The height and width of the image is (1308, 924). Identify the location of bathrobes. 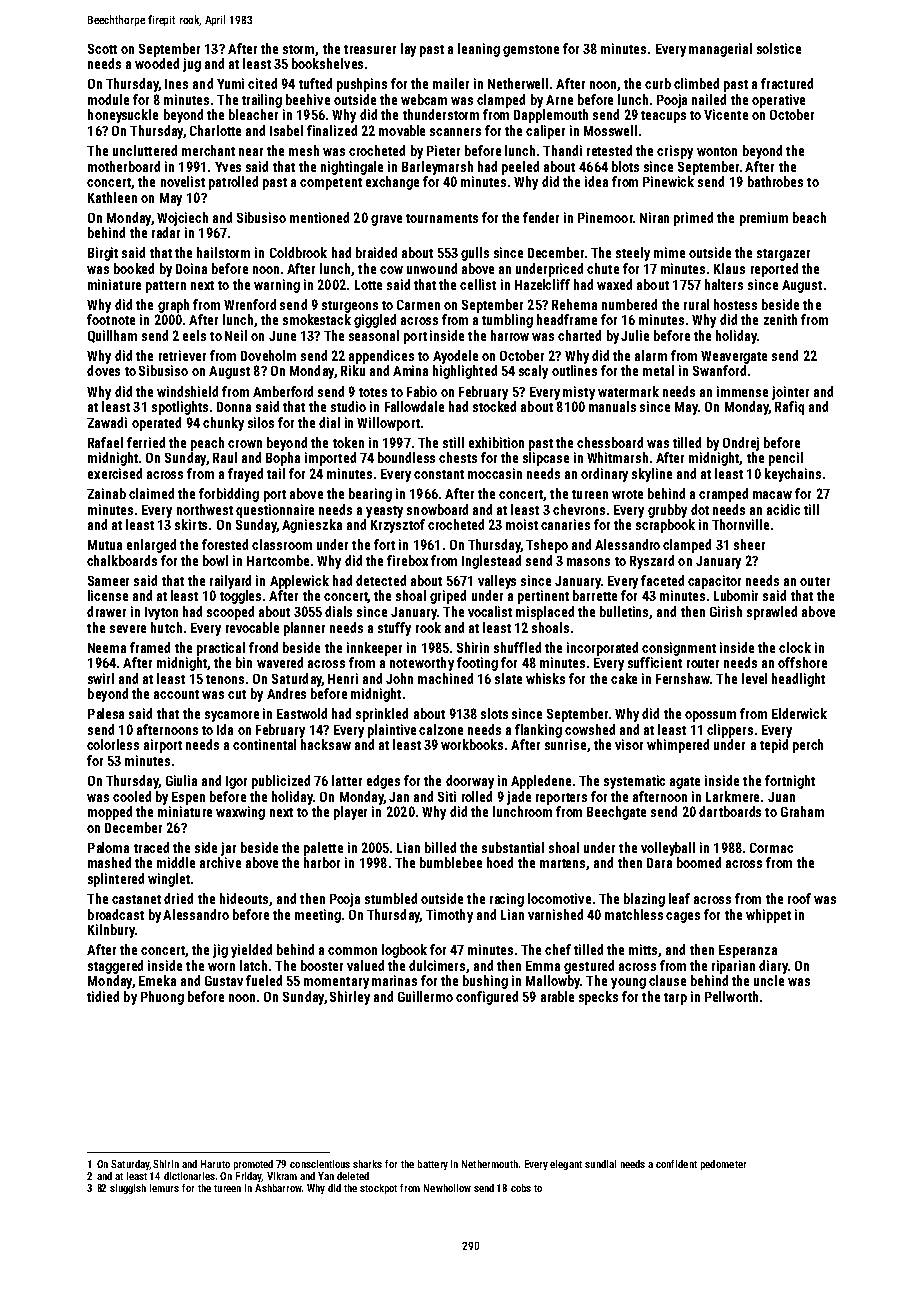
(775, 181).
